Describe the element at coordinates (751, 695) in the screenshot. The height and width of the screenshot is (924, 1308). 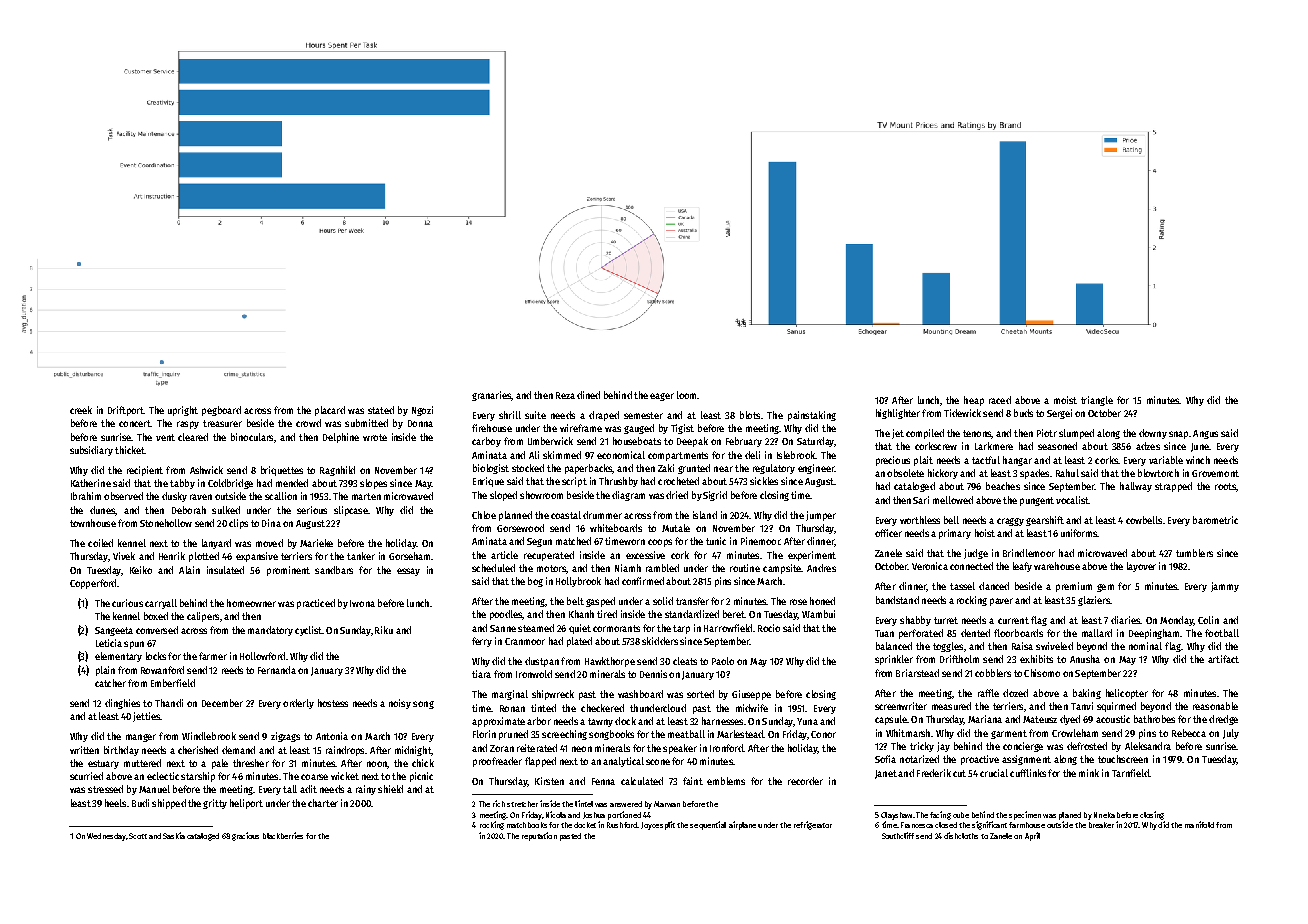
I see `Giuseppe` at that location.
